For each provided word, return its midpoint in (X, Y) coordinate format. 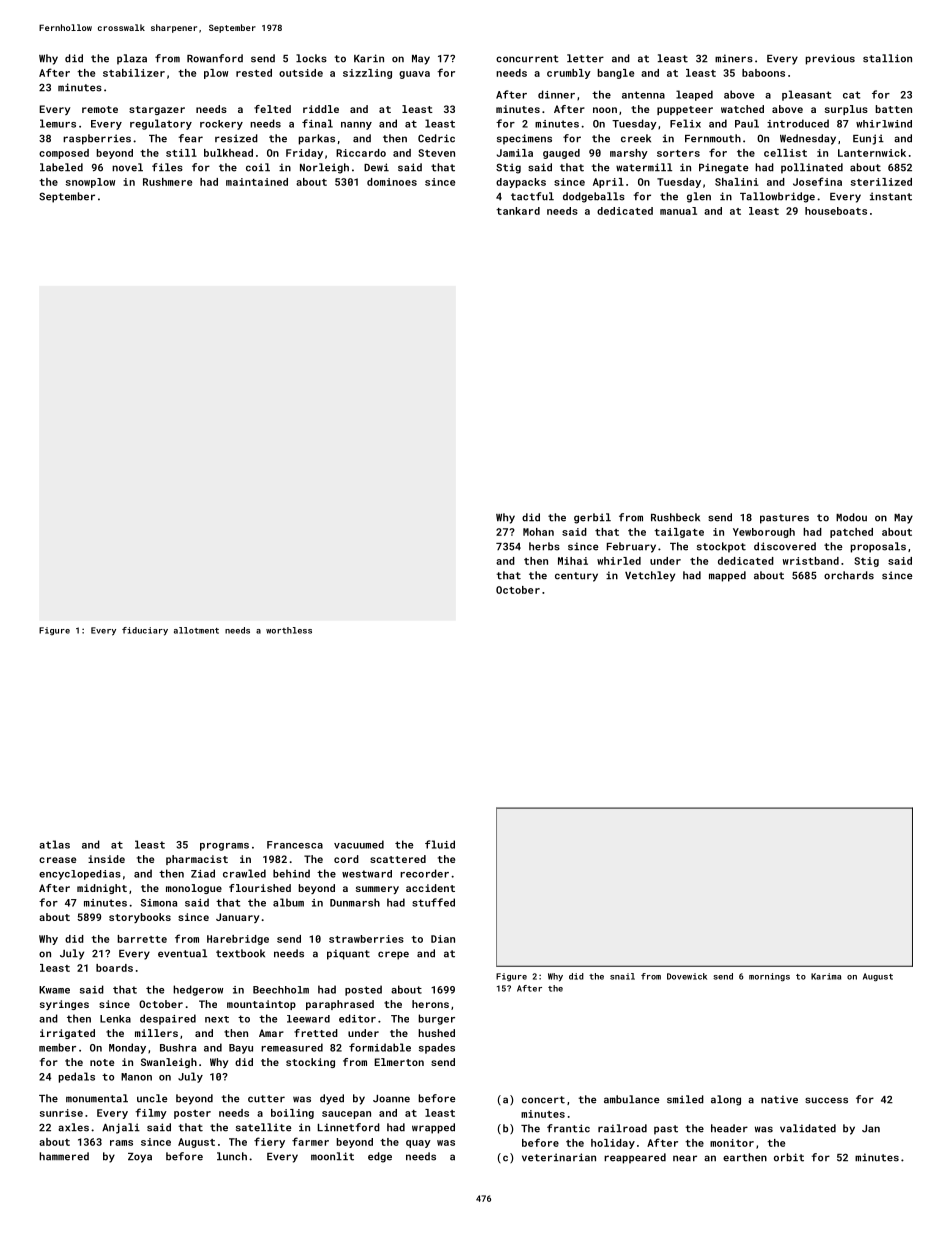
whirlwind (884, 124)
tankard (518, 211)
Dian (443, 939)
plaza (132, 59)
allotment (196, 630)
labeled (61, 167)
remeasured (292, 1047)
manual (678, 211)
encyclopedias (80, 875)
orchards (849, 575)
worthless (289, 630)
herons (430, 1004)
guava (414, 75)
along (726, 1100)
